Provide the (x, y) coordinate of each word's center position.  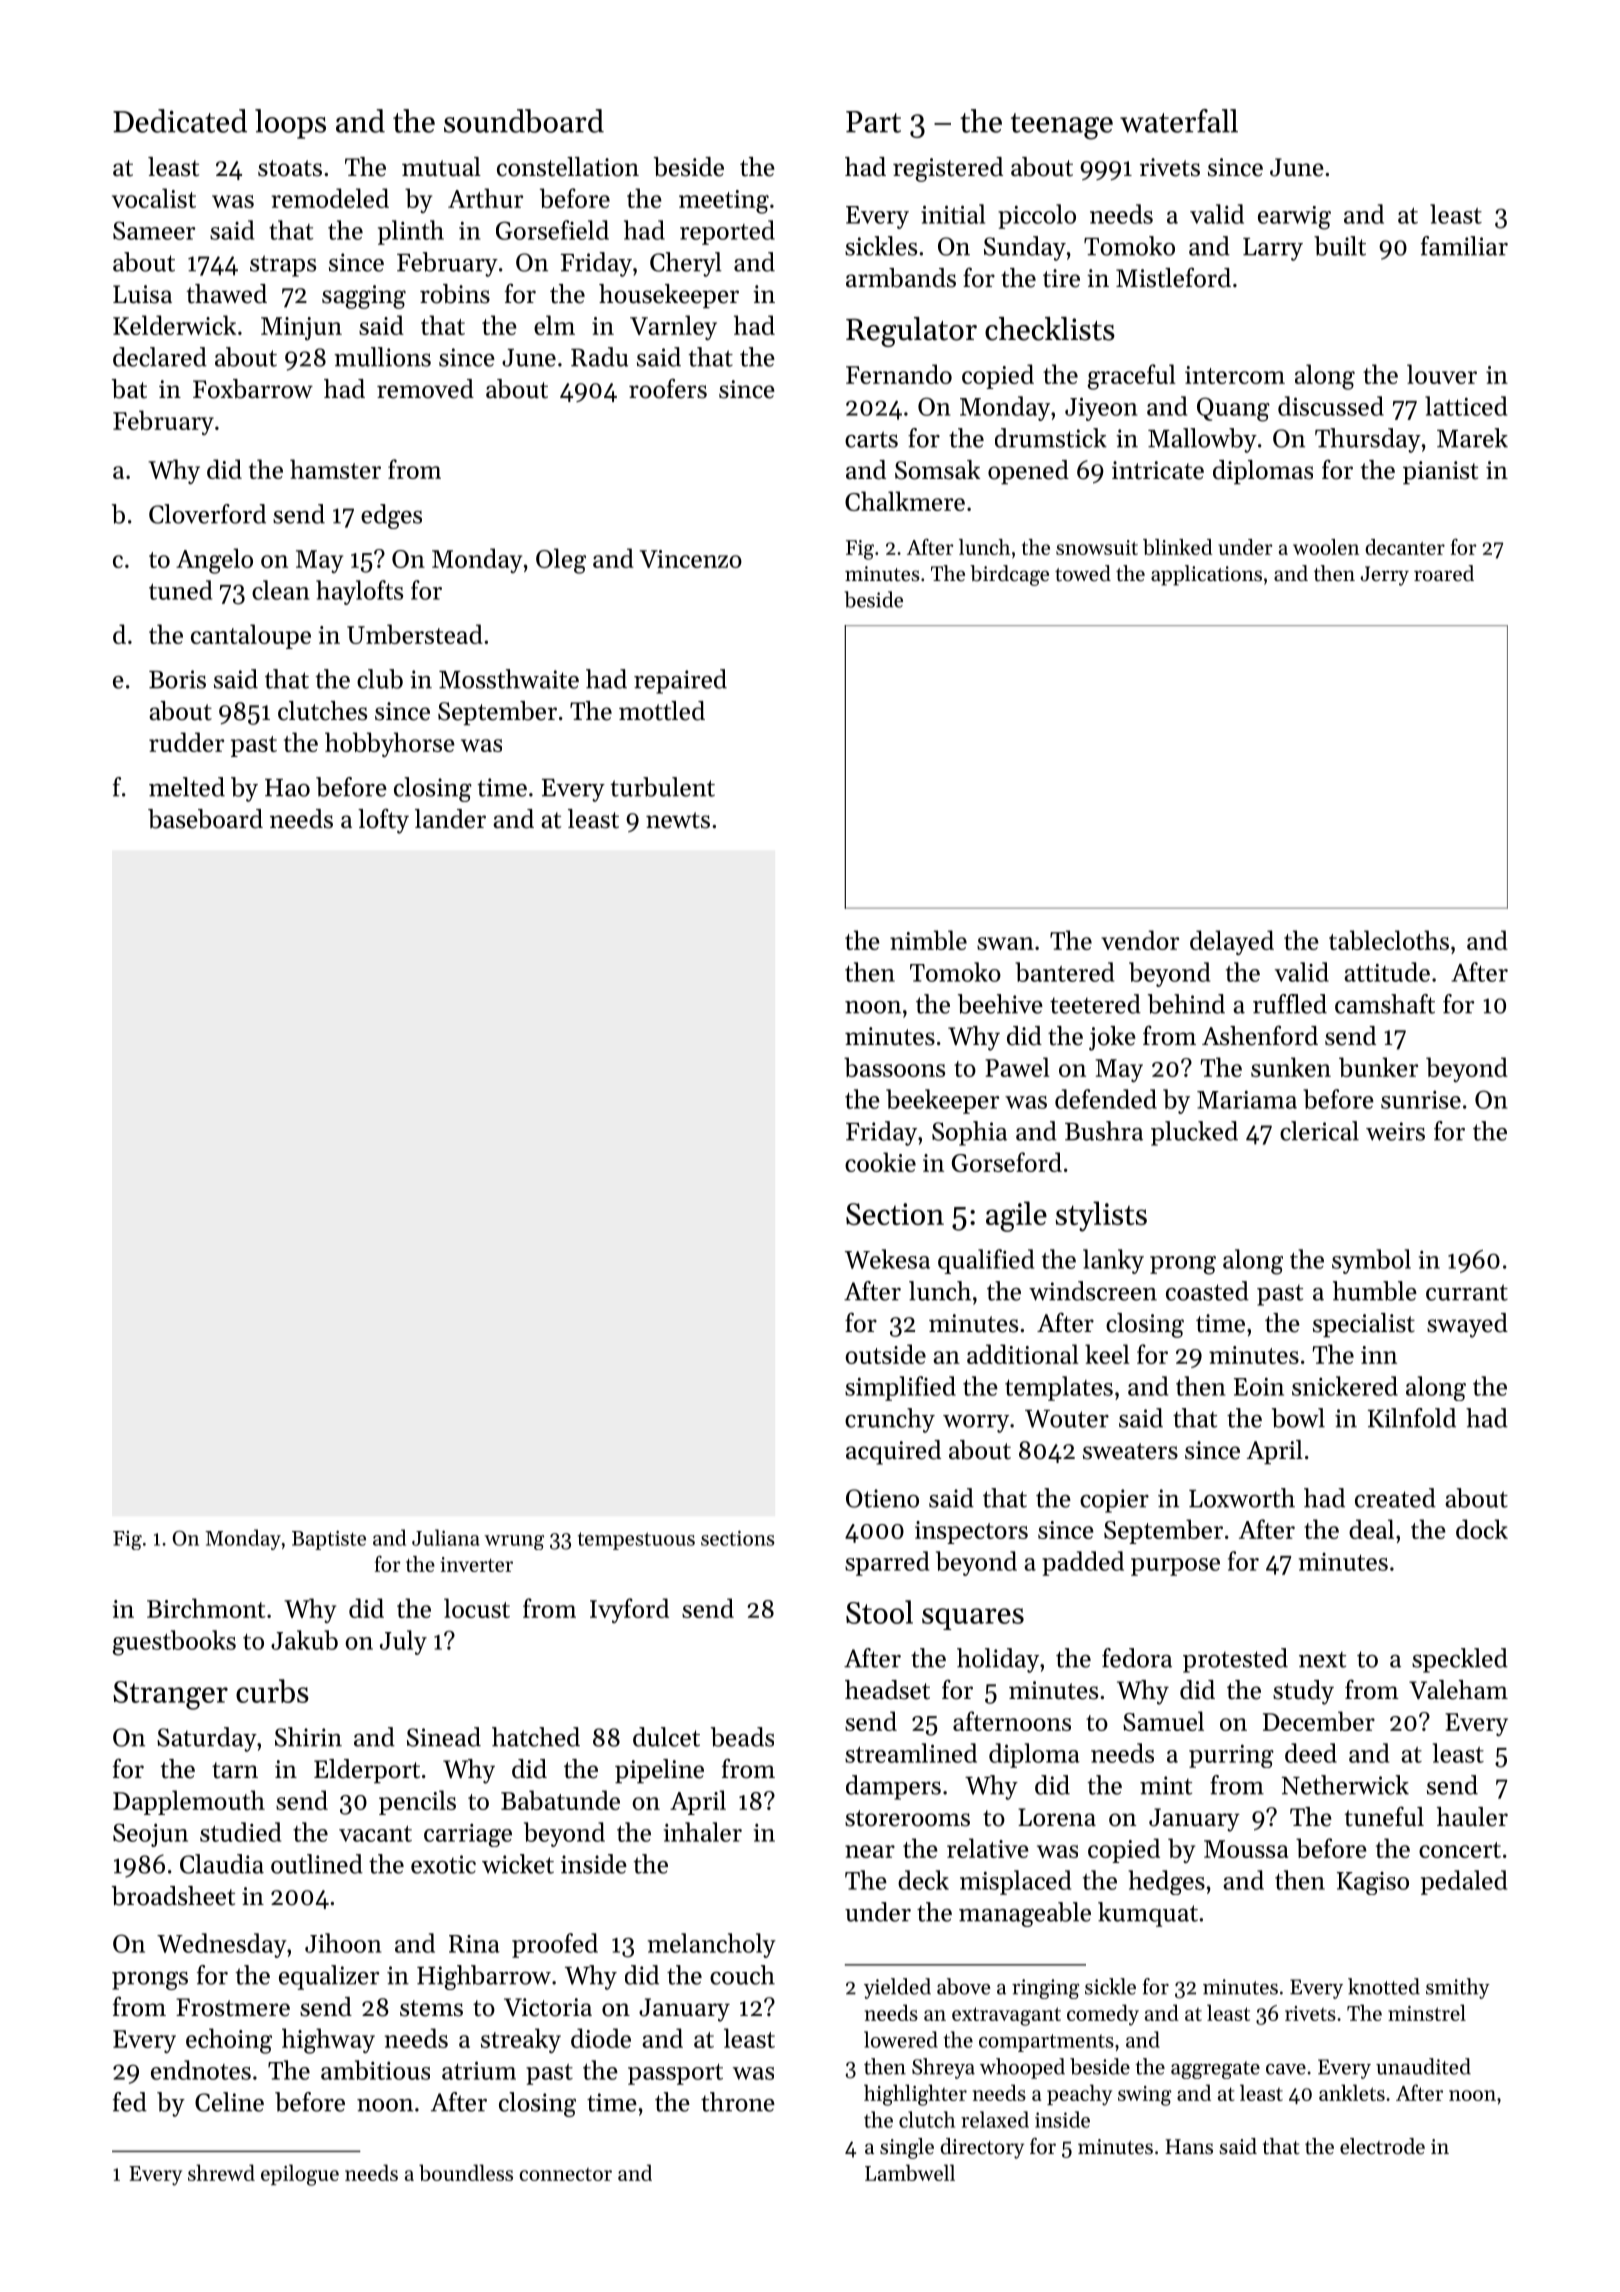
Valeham (1458, 1690)
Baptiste (329, 1540)
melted (187, 787)
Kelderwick (174, 325)
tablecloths (1389, 940)
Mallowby (1202, 440)
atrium (479, 2070)
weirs (1395, 1131)
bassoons (894, 1067)
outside (885, 1354)
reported (727, 232)
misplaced (1015, 1882)
